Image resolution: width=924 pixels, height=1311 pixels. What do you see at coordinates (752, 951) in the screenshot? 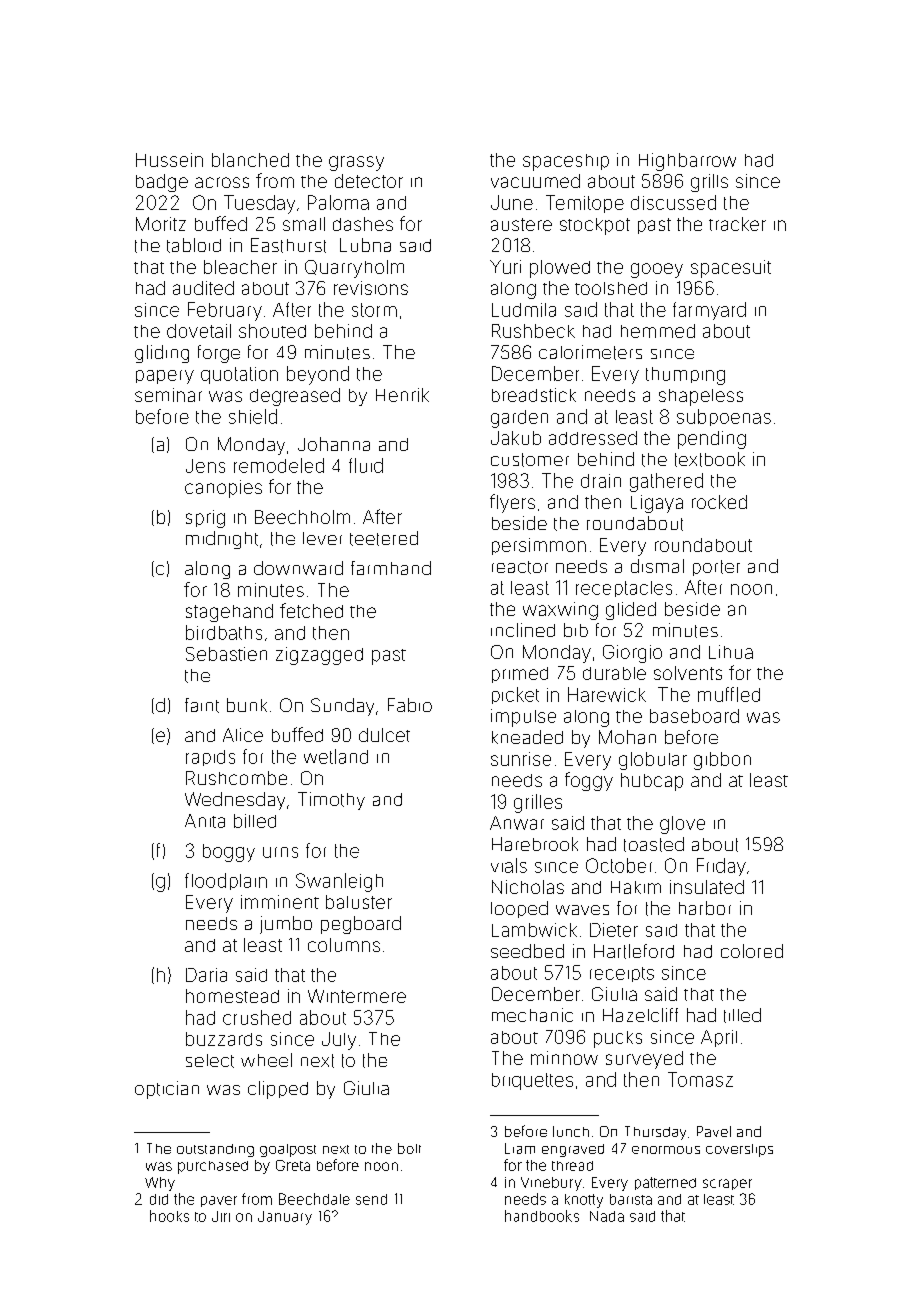
I see `colored` at bounding box center [752, 951].
